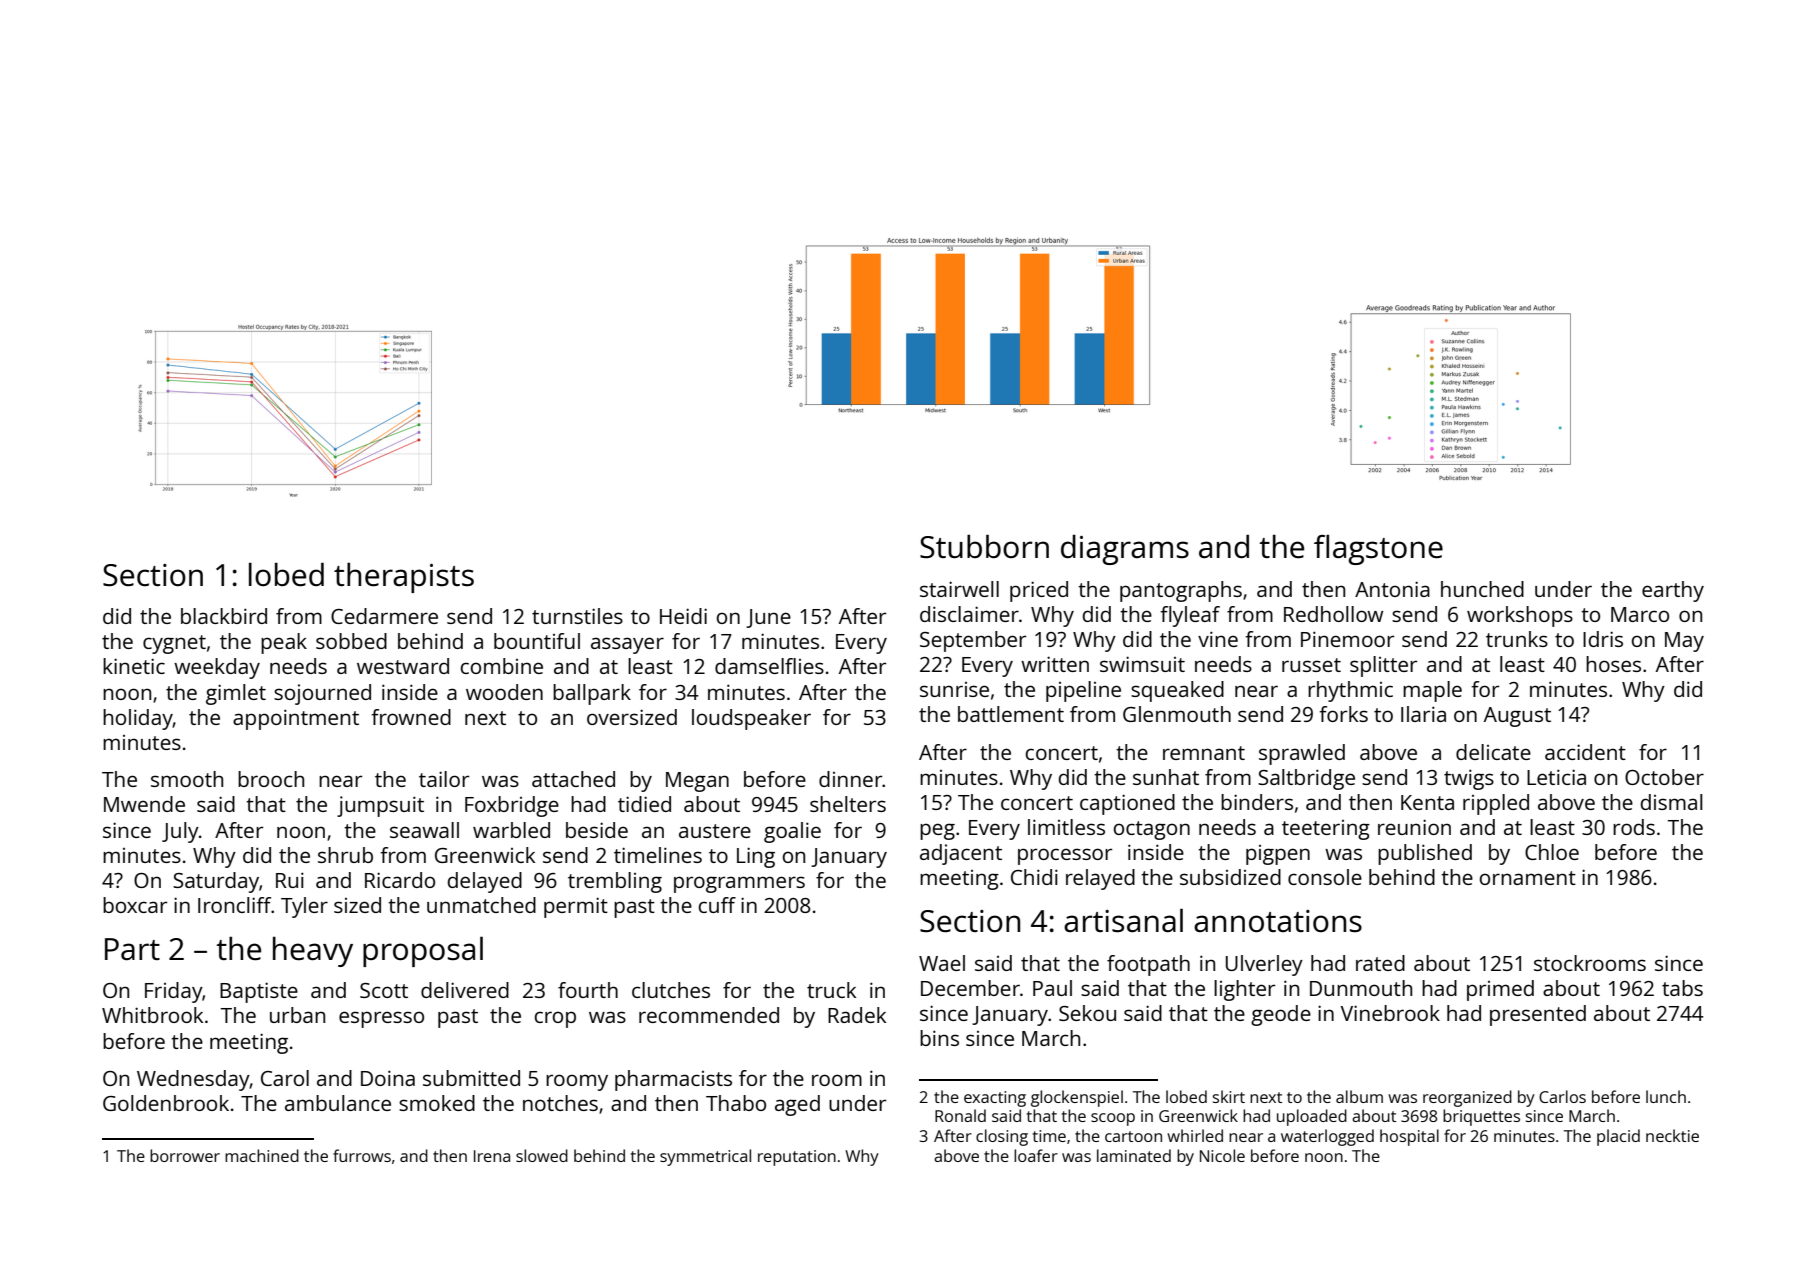  What do you see at coordinates (135, 905) in the screenshot?
I see `boxcar` at bounding box center [135, 905].
